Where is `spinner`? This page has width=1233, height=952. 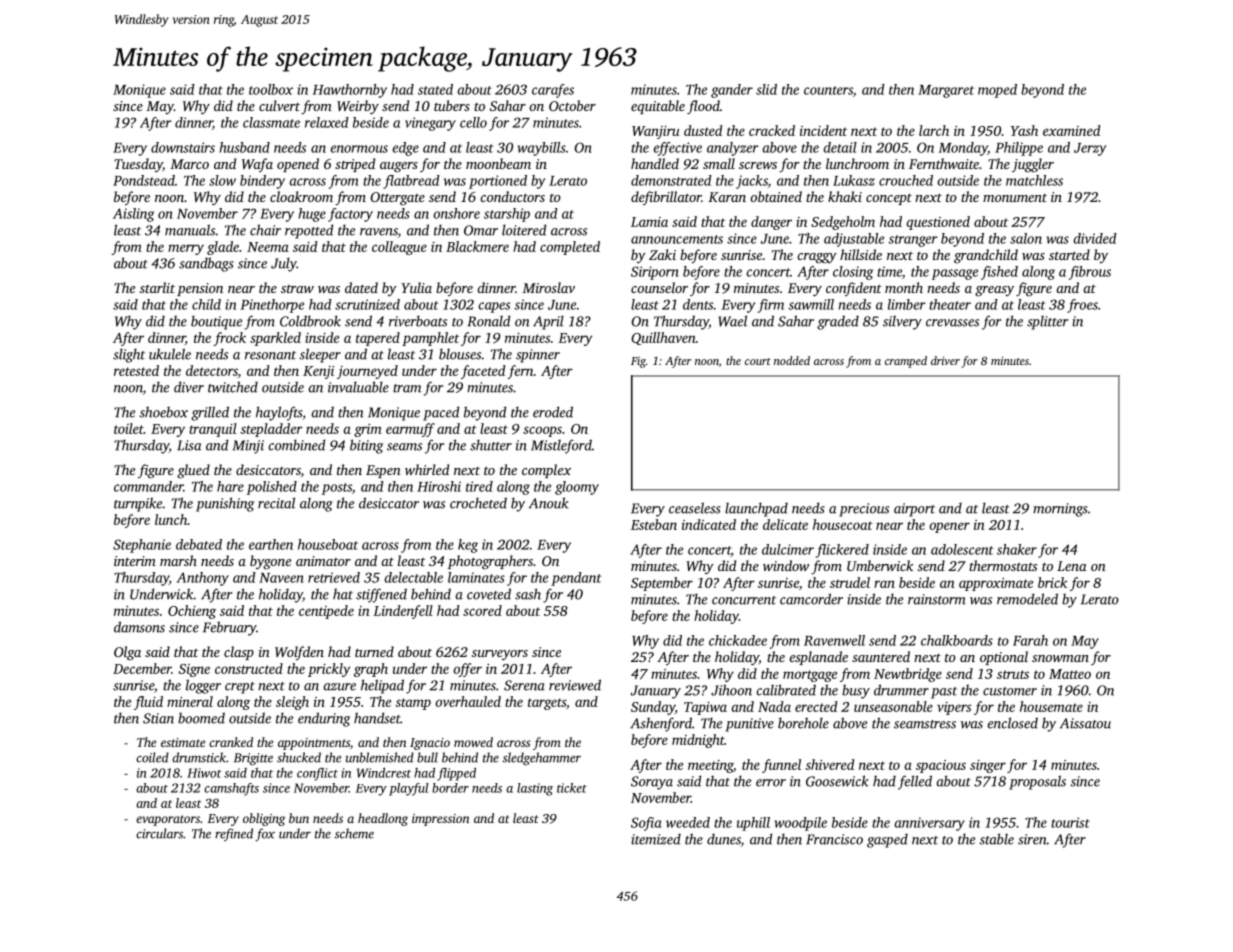 spinner is located at coordinates (538, 356).
